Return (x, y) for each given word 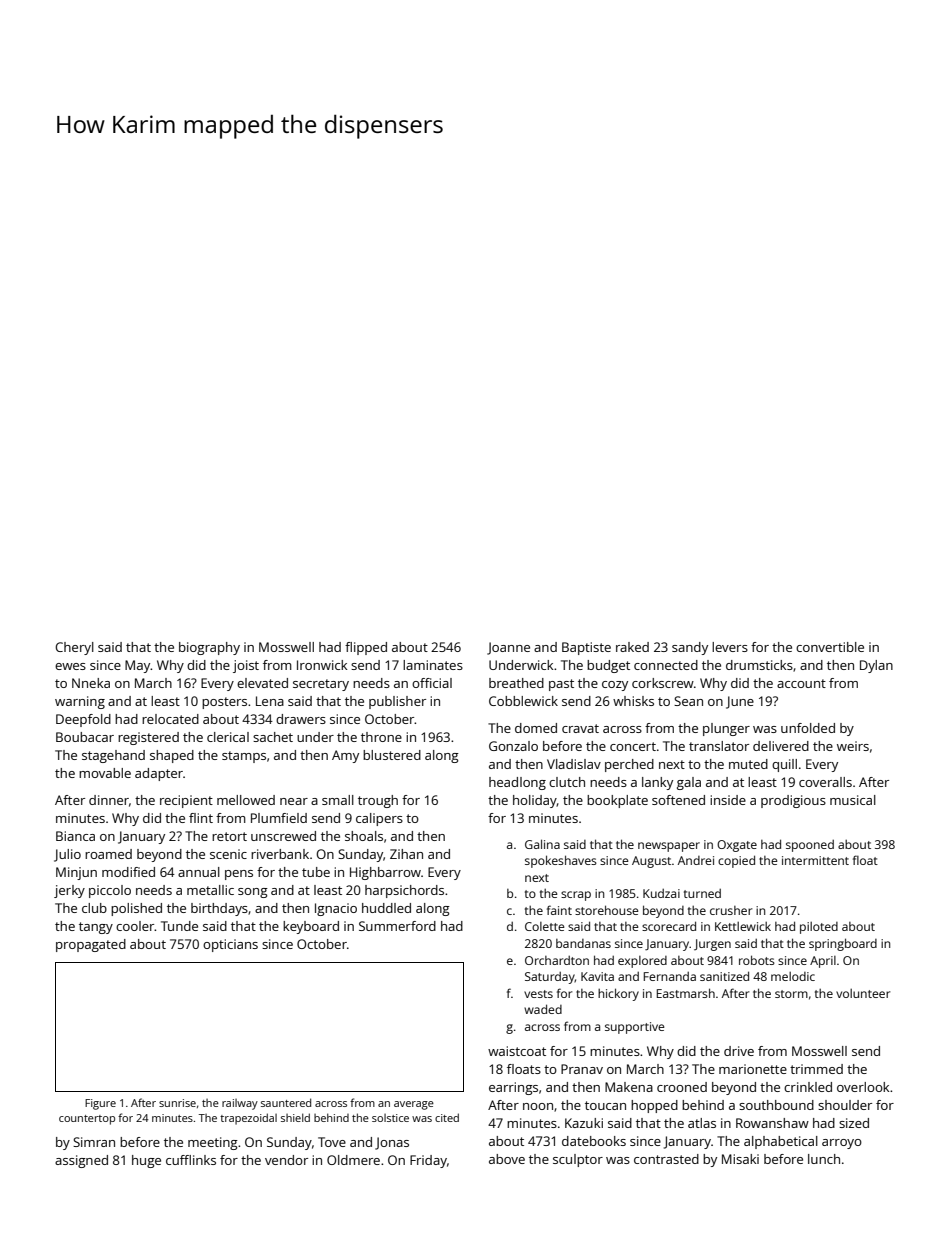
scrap (576, 896)
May (138, 666)
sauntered (286, 1102)
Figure (100, 1104)
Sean (688, 701)
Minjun (76, 873)
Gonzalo (513, 746)
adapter (159, 774)
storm (791, 994)
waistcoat (517, 1051)
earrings (513, 1088)
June (740, 702)
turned (702, 893)
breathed (516, 683)
